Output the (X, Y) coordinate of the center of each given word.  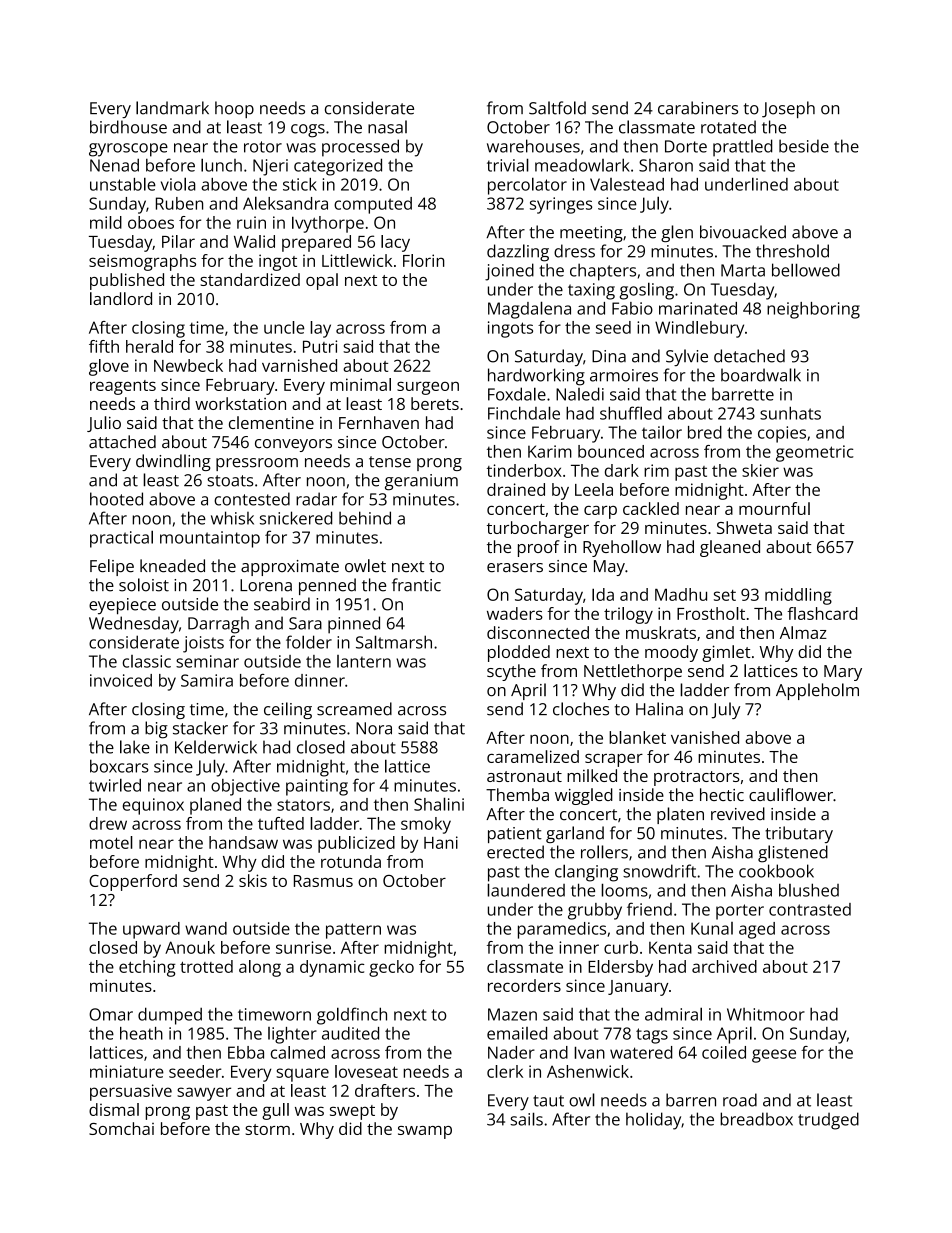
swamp (425, 1132)
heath (141, 1033)
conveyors (293, 445)
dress (574, 251)
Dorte (686, 146)
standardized (250, 279)
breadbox (756, 1119)
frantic (416, 585)
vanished (705, 737)
